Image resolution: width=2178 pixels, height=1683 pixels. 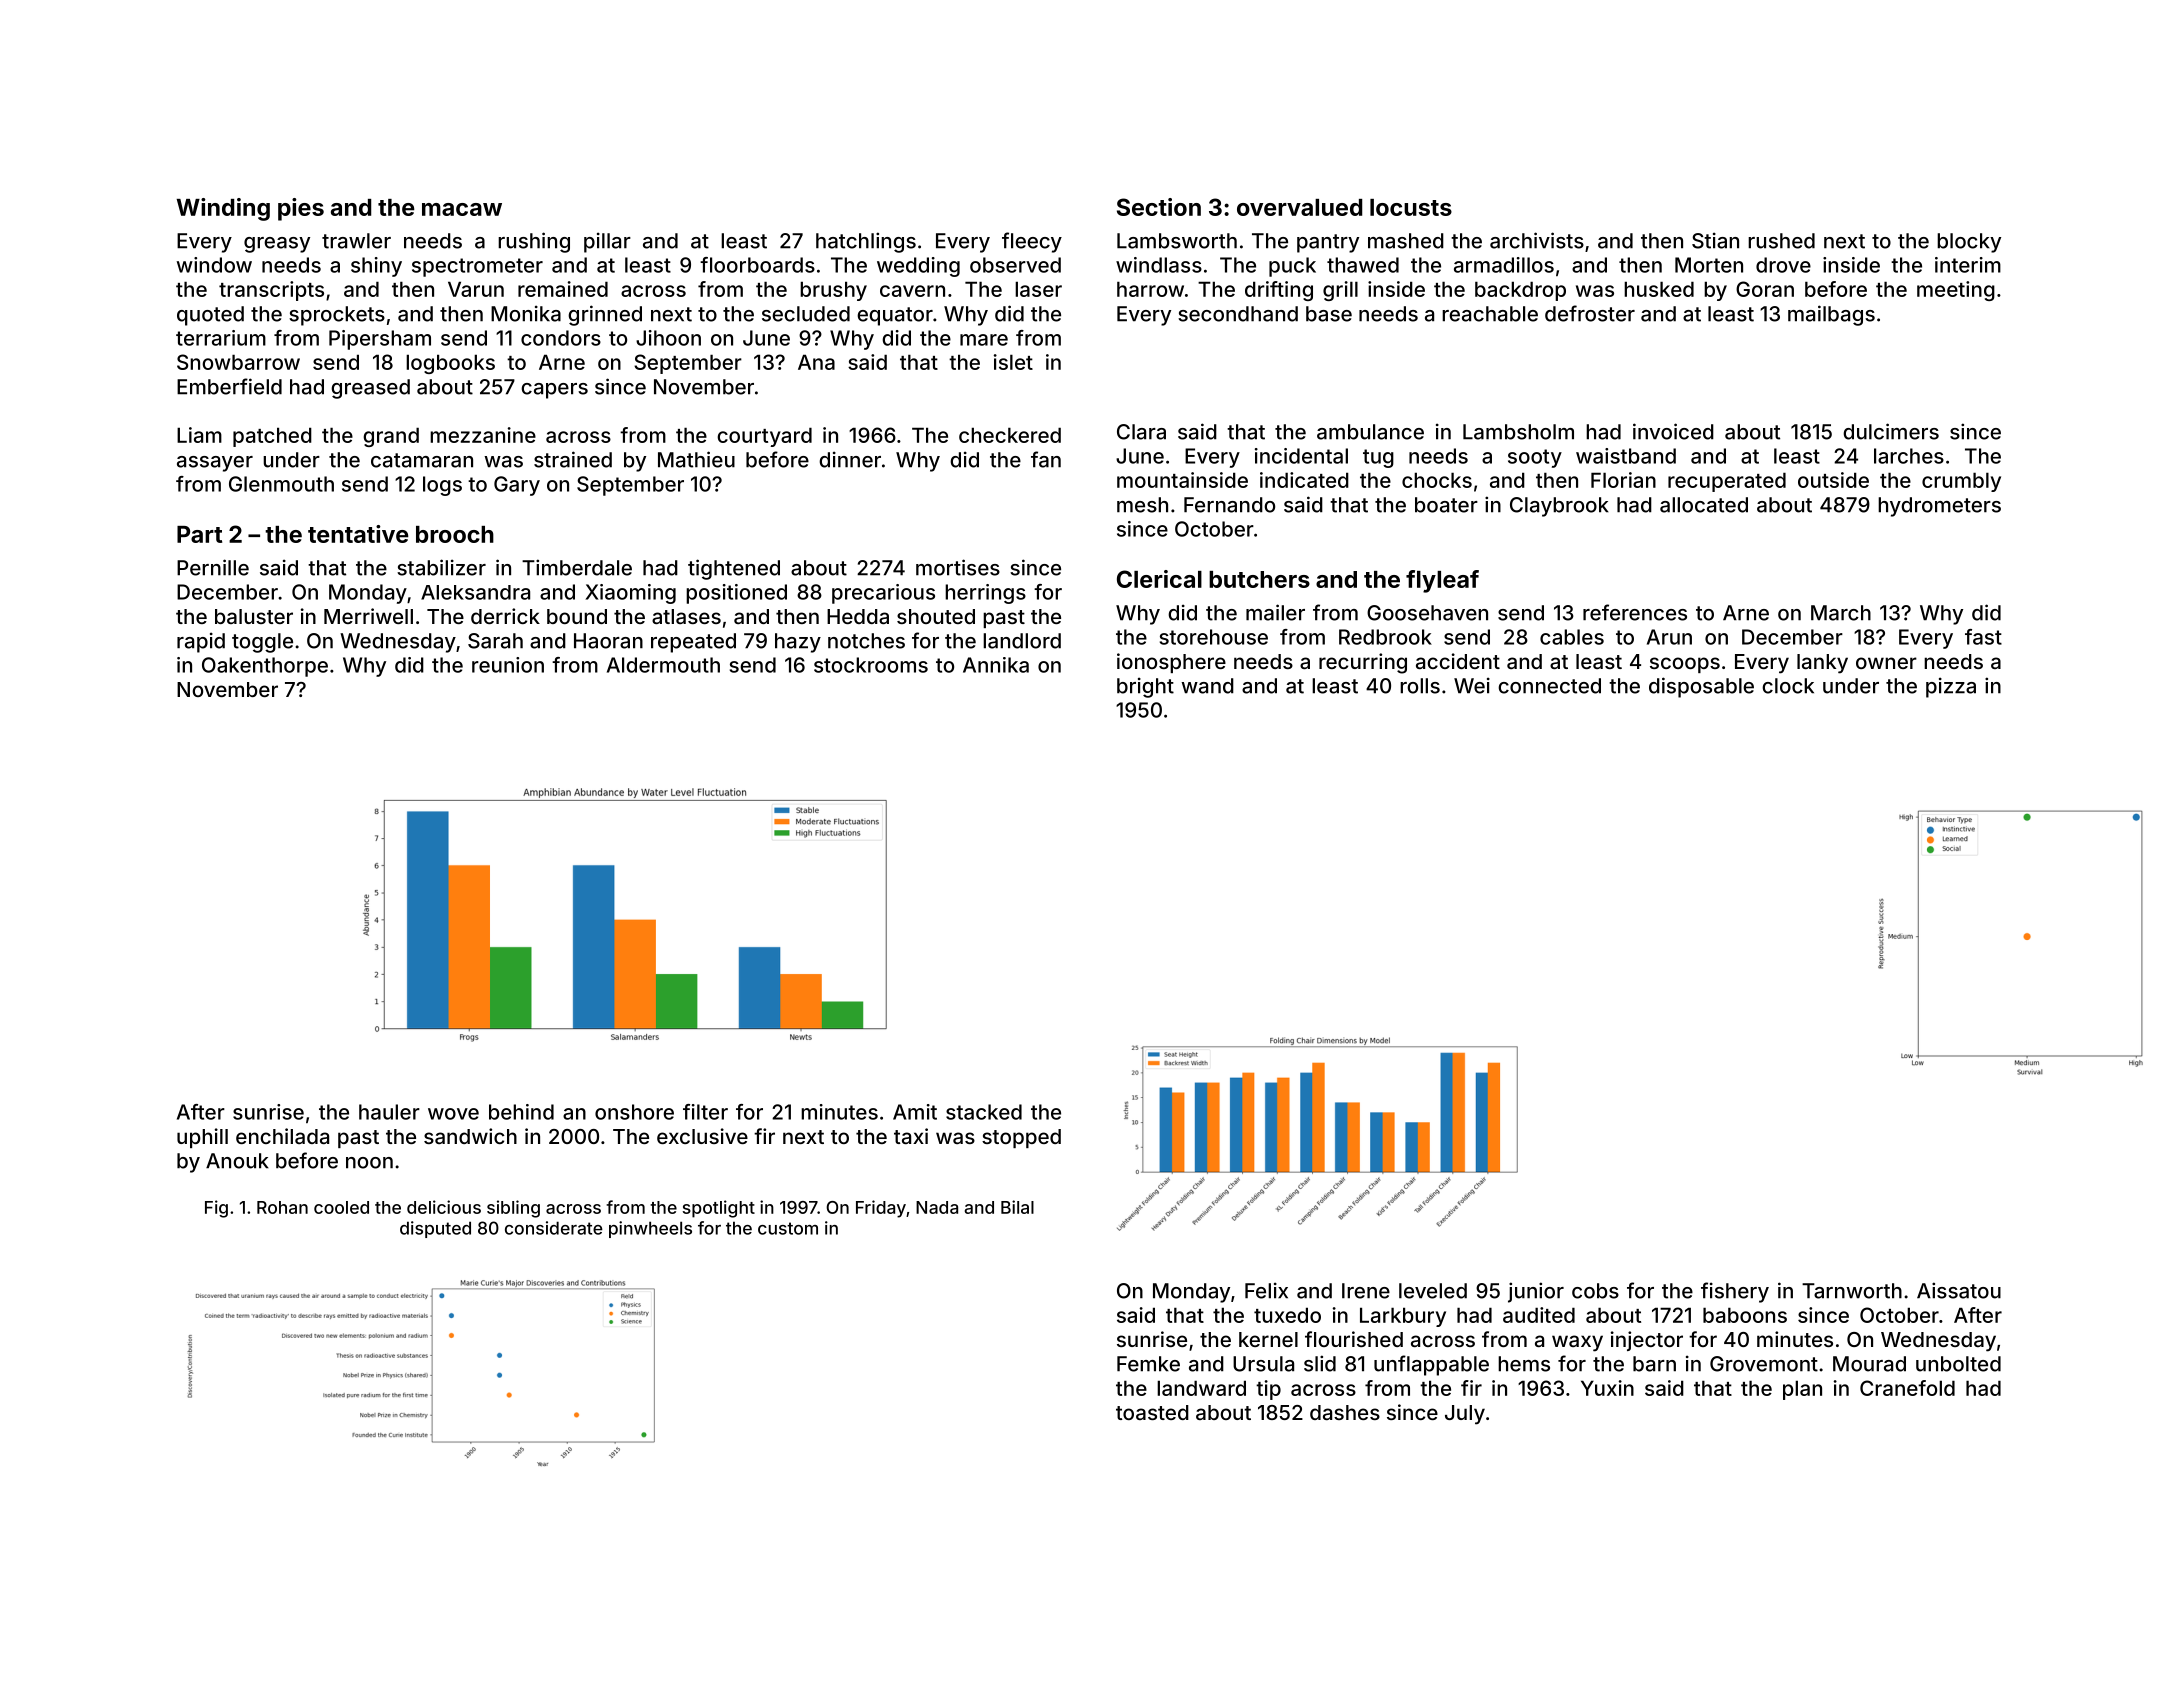 What do you see at coordinates (554, 1228) in the screenshot?
I see `considerate` at bounding box center [554, 1228].
